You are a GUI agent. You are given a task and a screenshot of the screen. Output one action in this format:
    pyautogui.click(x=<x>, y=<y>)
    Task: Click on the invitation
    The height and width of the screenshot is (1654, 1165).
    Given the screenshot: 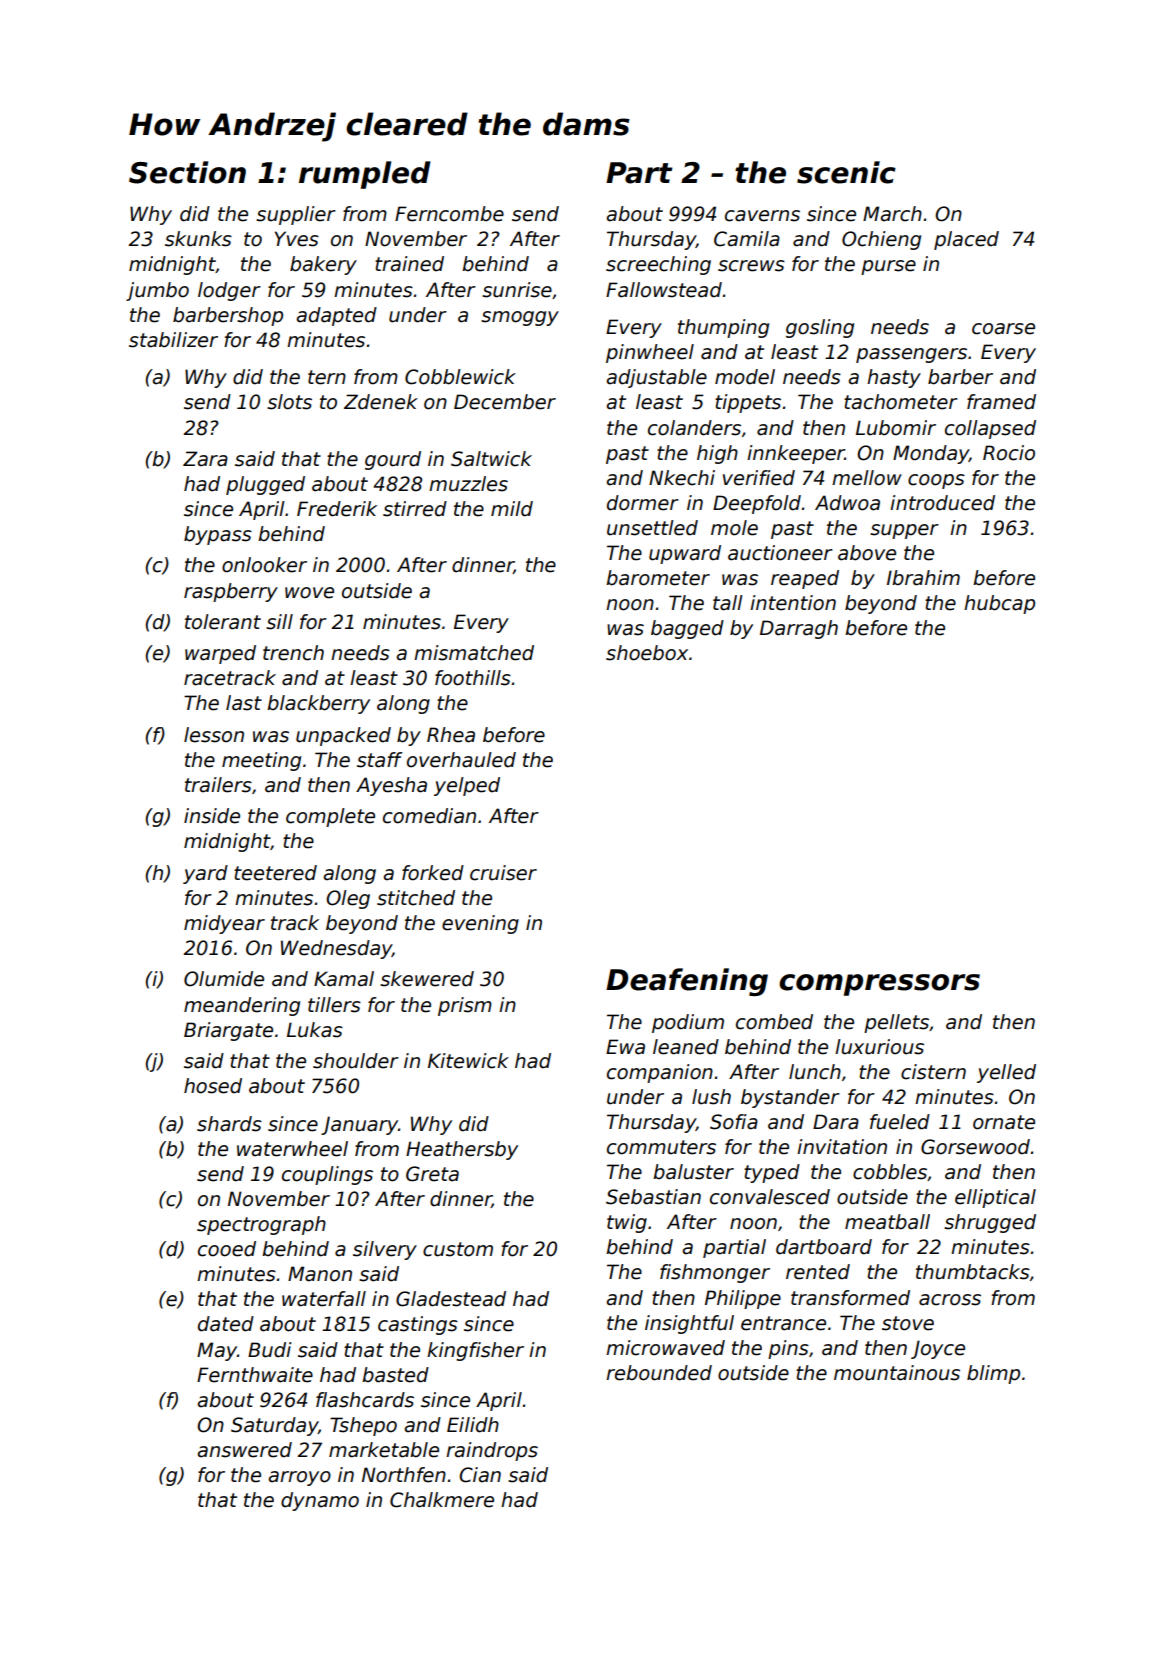 What is the action you would take?
    pyautogui.click(x=842, y=1147)
